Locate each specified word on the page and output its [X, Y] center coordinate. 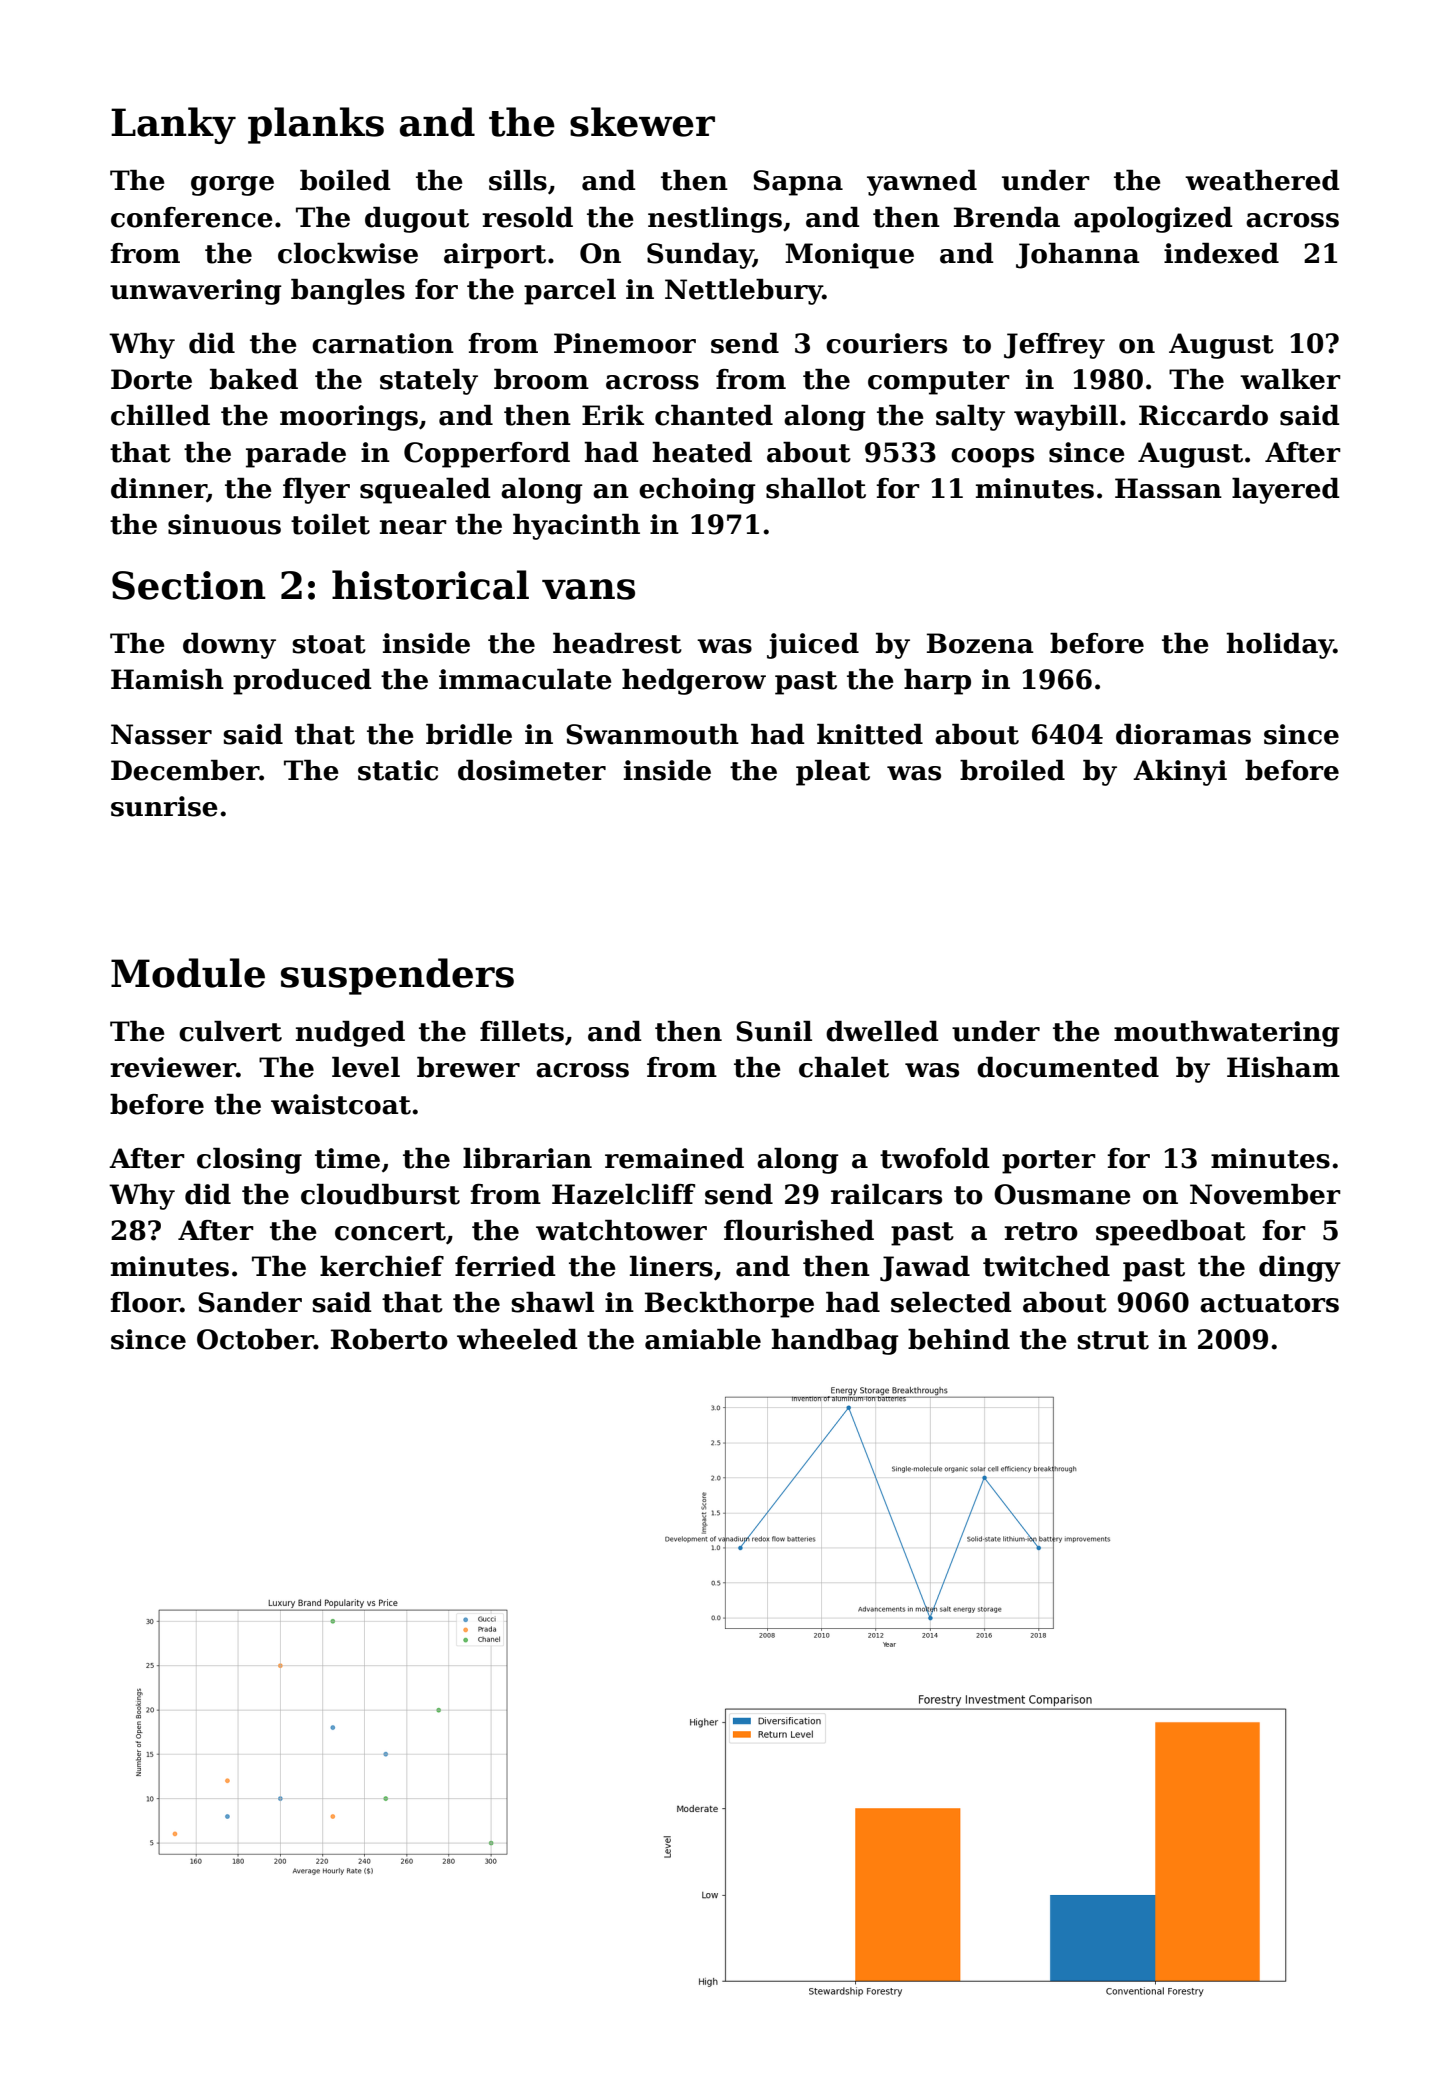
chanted [714, 415]
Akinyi [1180, 773]
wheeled [517, 1339]
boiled [345, 180]
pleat [833, 773]
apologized [1153, 220]
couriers [886, 343]
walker [1290, 379]
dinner [159, 489]
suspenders [397, 976]
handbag [835, 1342]
